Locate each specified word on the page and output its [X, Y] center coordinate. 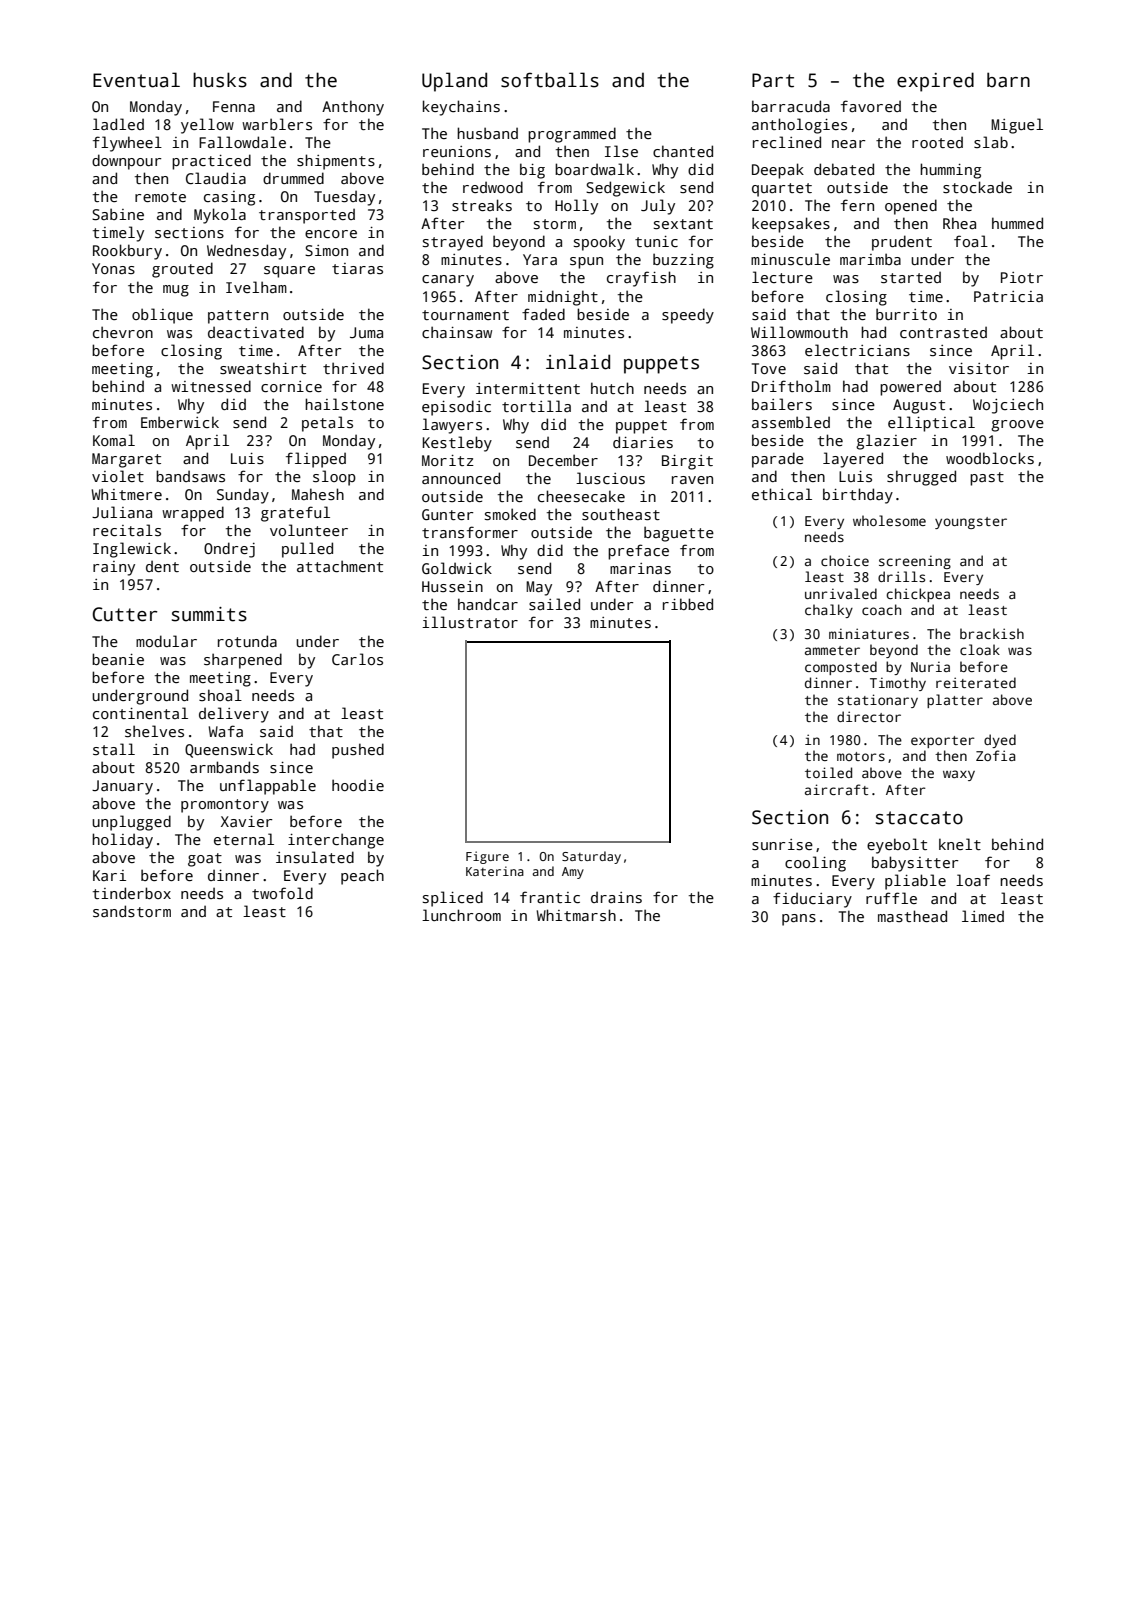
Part [773, 80]
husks [220, 80]
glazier [886, 442]
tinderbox [132, 893]
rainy [114, 568]
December [563, 460]
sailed [554, 604]
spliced [453, 899]
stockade [977, 187]
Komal [114, 440]
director [869, 716]
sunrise [782, 844]
